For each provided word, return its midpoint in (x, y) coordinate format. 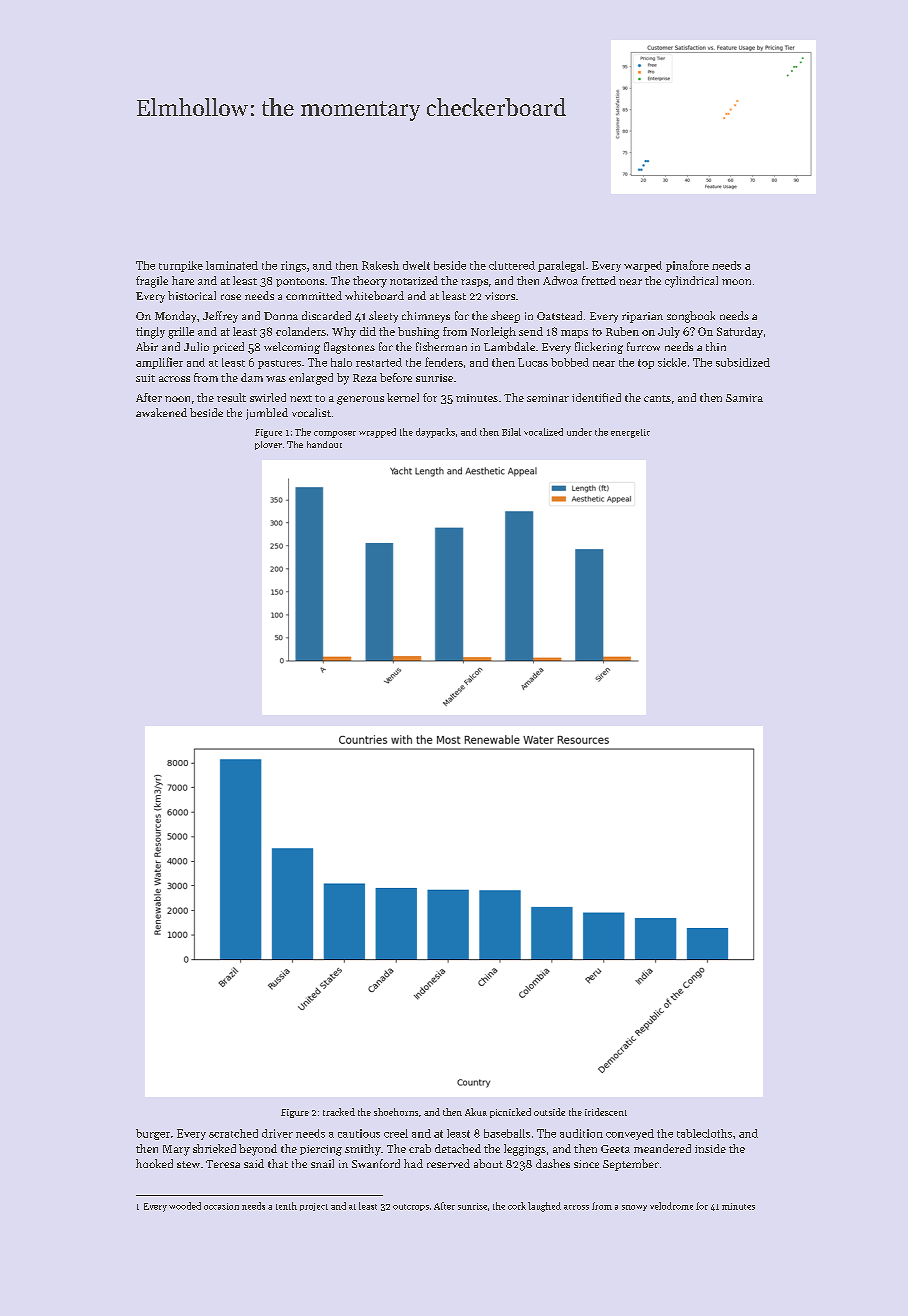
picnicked (510, 1113)
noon (177, 399)
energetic (630, 433)
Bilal (511, 432)
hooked (154, 1163)
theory (370, 282)
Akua (476, 1112)
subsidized (743, 362)
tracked (339, 1112)
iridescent (606, 1112)
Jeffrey (220, 317)
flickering (599, 348)
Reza (365, 378)
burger (153, 1134)
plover (268, 445)
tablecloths (704, 1133)
